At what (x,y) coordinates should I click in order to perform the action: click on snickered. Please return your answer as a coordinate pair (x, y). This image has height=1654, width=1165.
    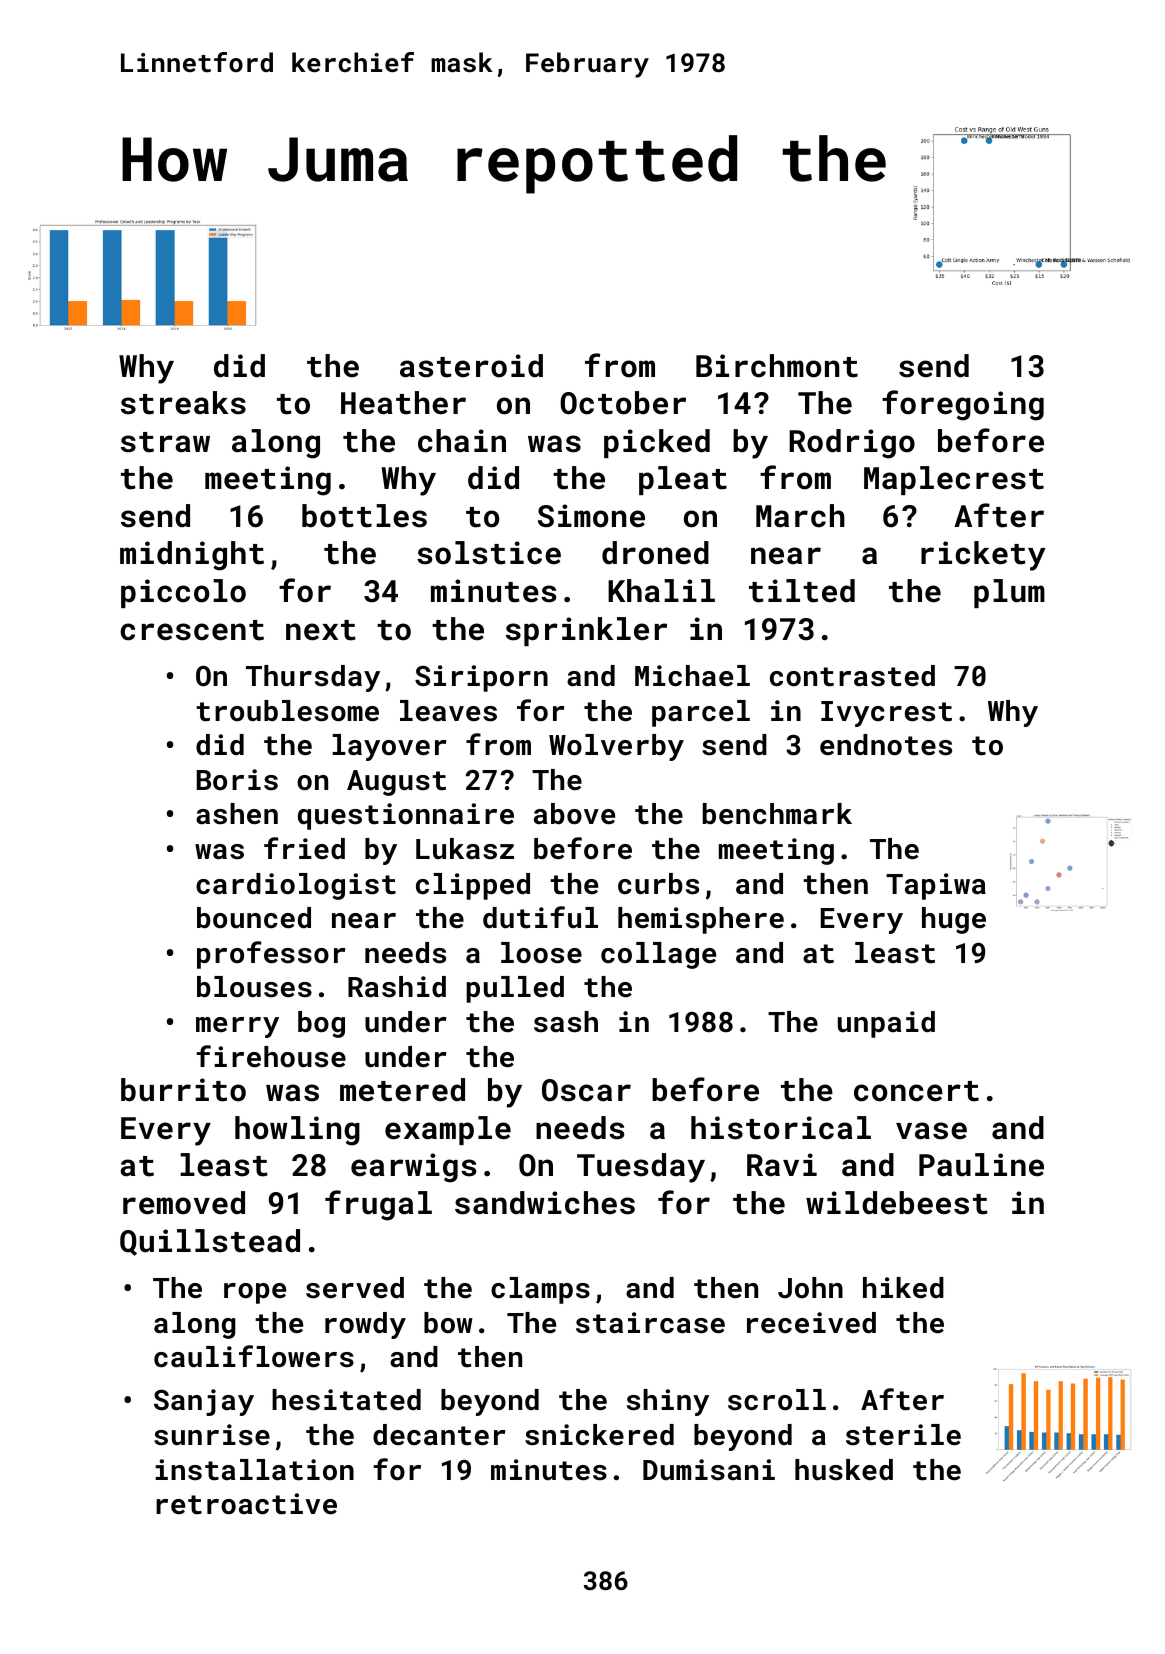
    Looking at the image, I should click on (599, 1435).
